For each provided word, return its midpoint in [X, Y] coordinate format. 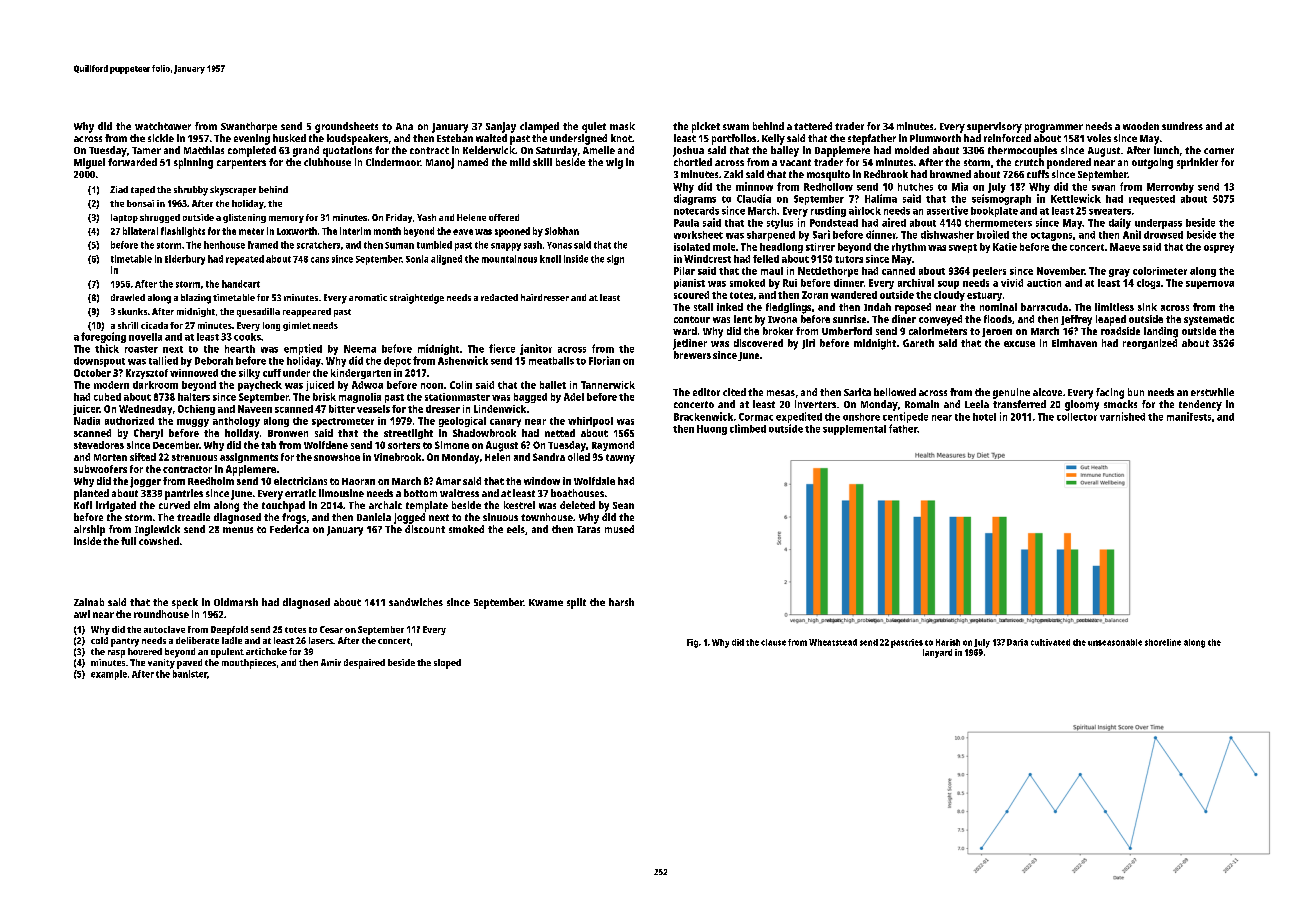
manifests [1189, 416]
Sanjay [501, 127]
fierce [502, 348]
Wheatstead [833, 642]
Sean [623, 505]
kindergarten [361, 374]
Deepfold [229, 630]
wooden [1141, 126]
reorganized [1150, 344]
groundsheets [346, 127]
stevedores [99, 445]
